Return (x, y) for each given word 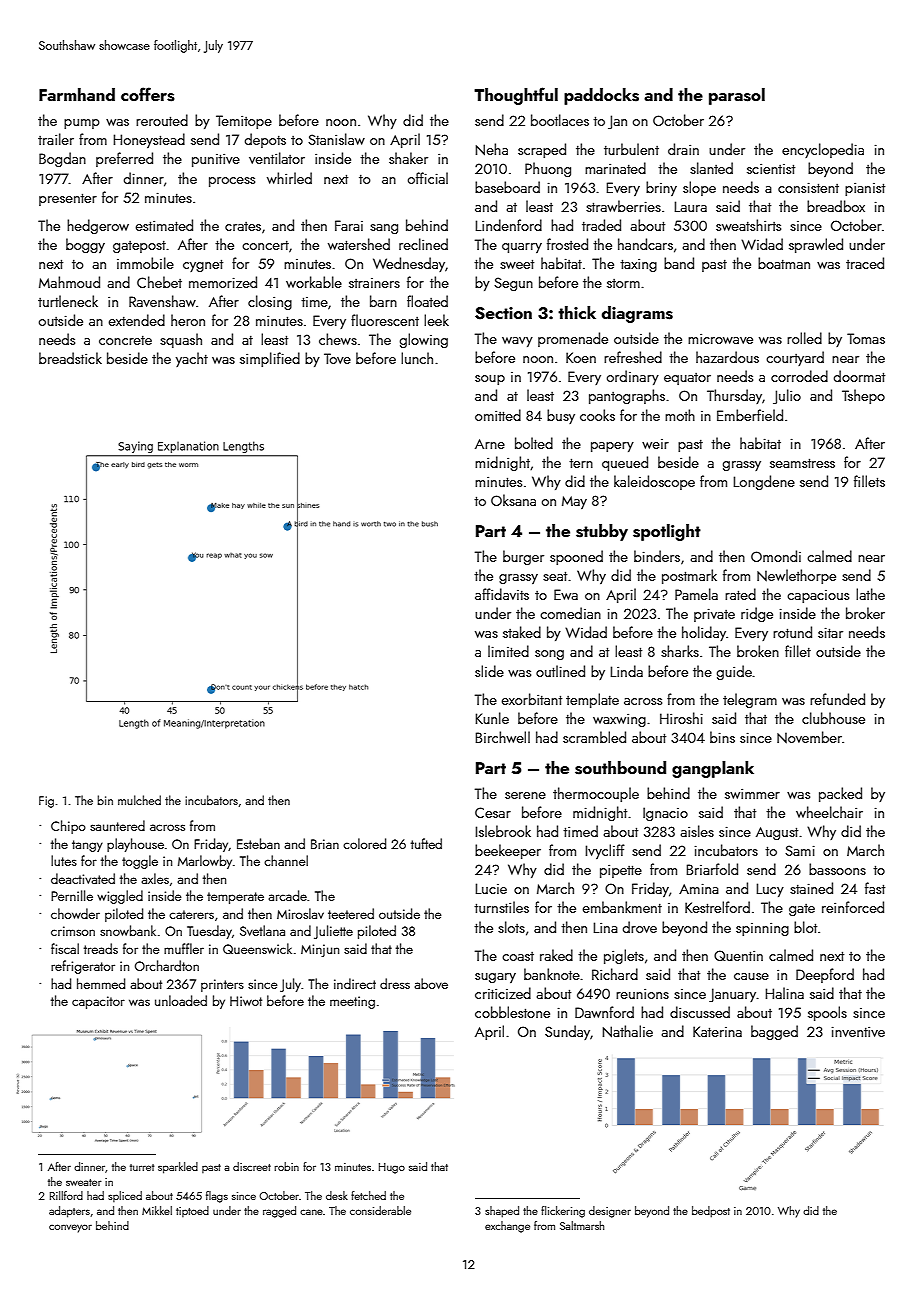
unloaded (181, 1000)
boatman (784, 263)
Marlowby (205, 862)
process (232, 182)
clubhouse (833, 718)
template (592, 700)
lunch (417, 358)
